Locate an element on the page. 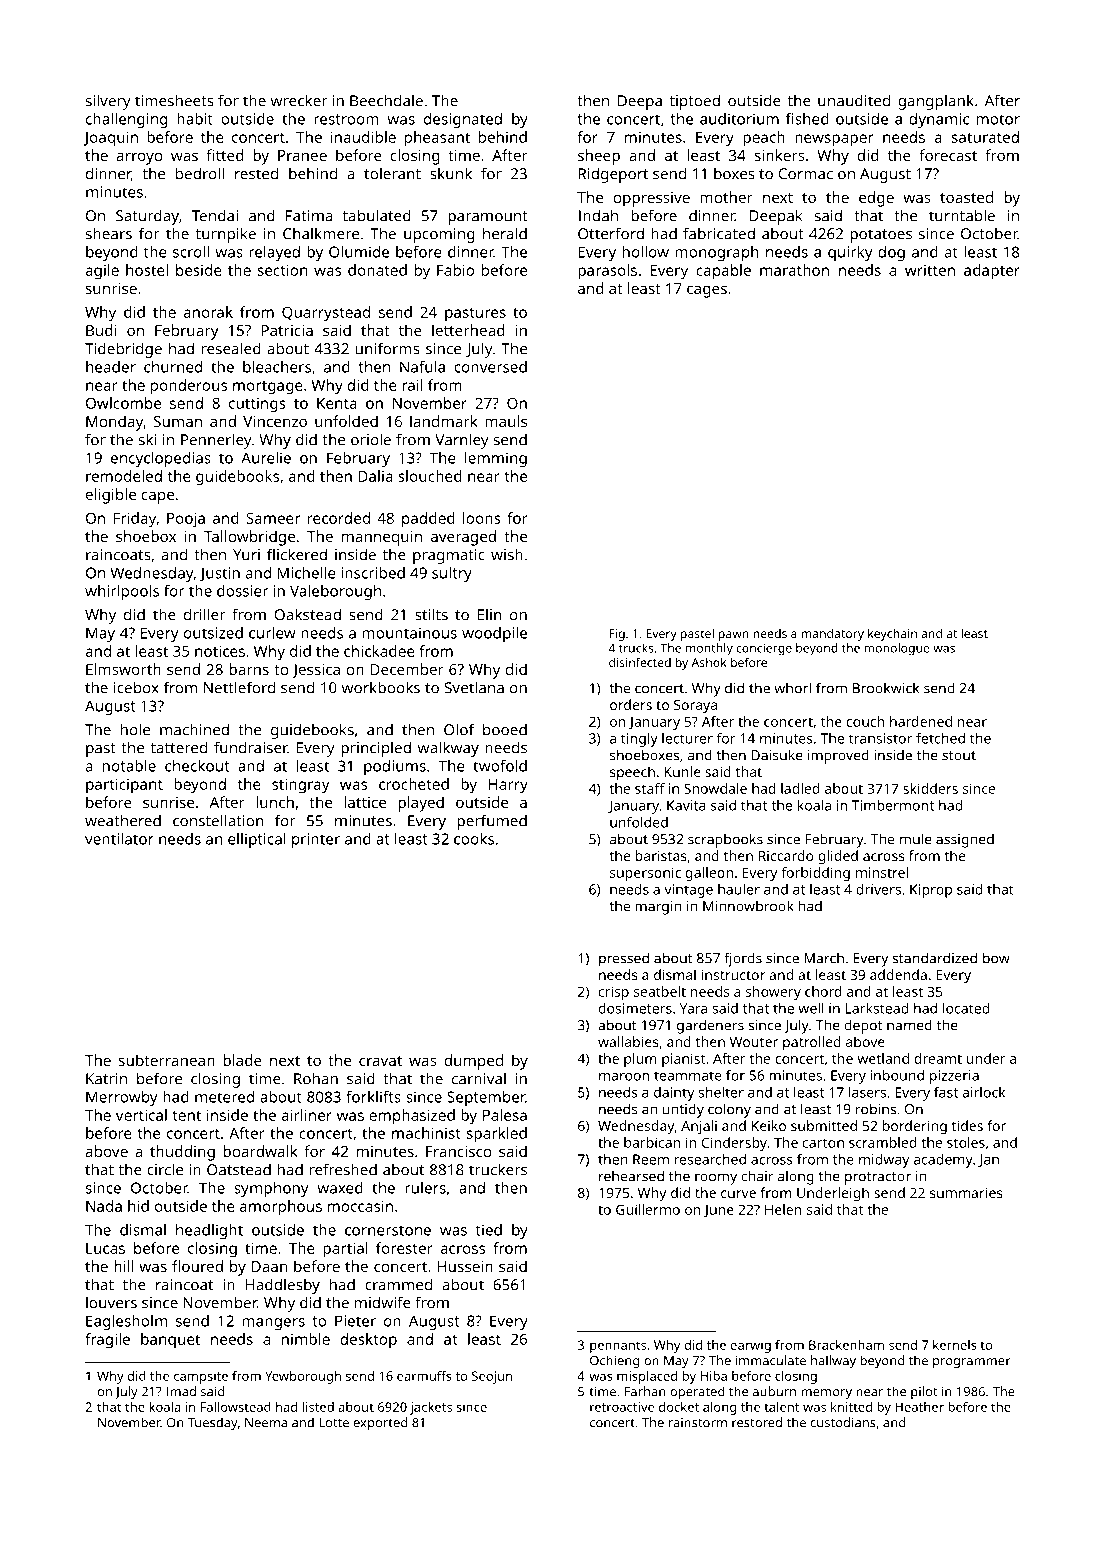 The image size is (1105, 1563). printer is located at coordinates (316, 840).
